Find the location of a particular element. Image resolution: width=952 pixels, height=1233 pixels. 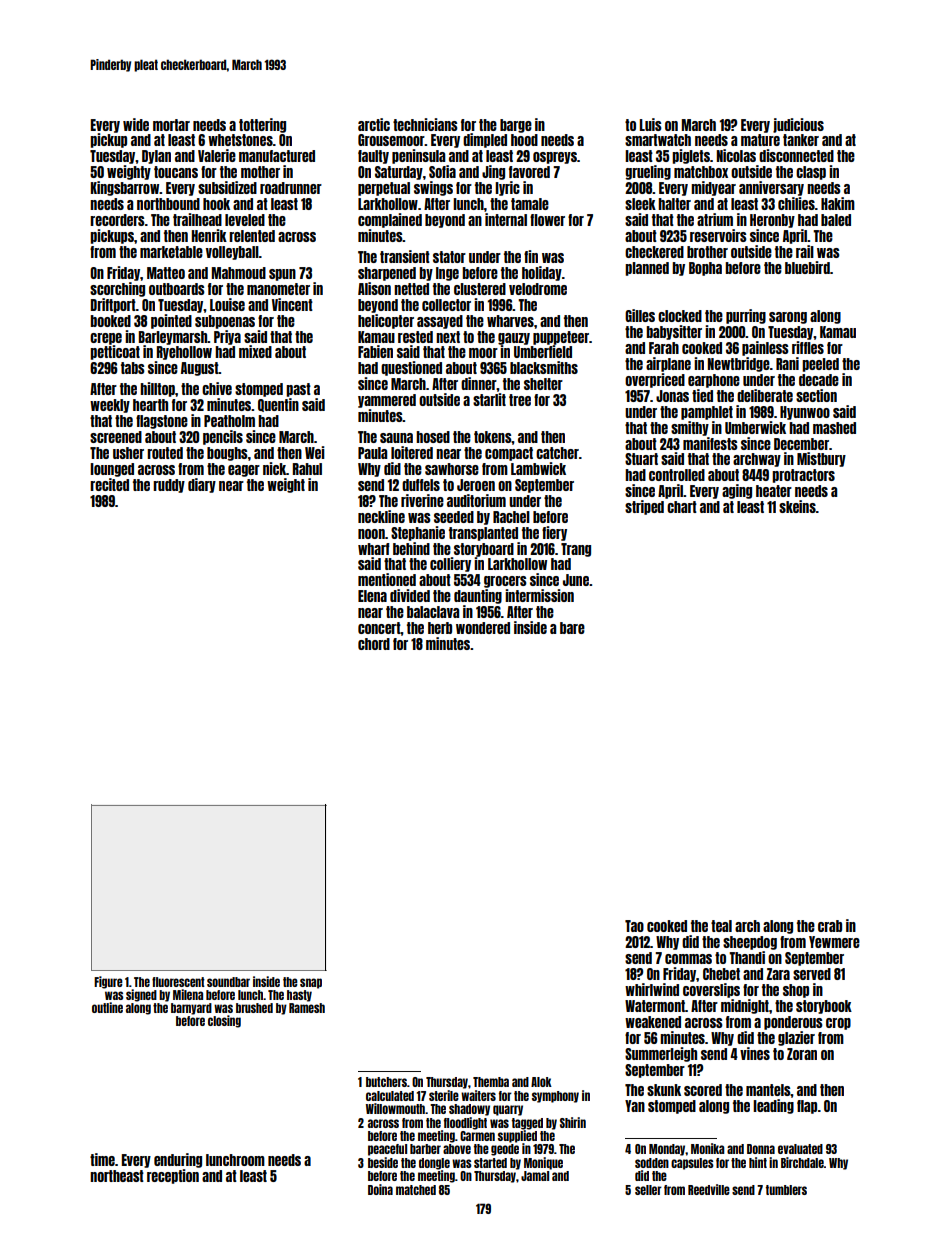

sterile is located at coordinates (444, 1095).
